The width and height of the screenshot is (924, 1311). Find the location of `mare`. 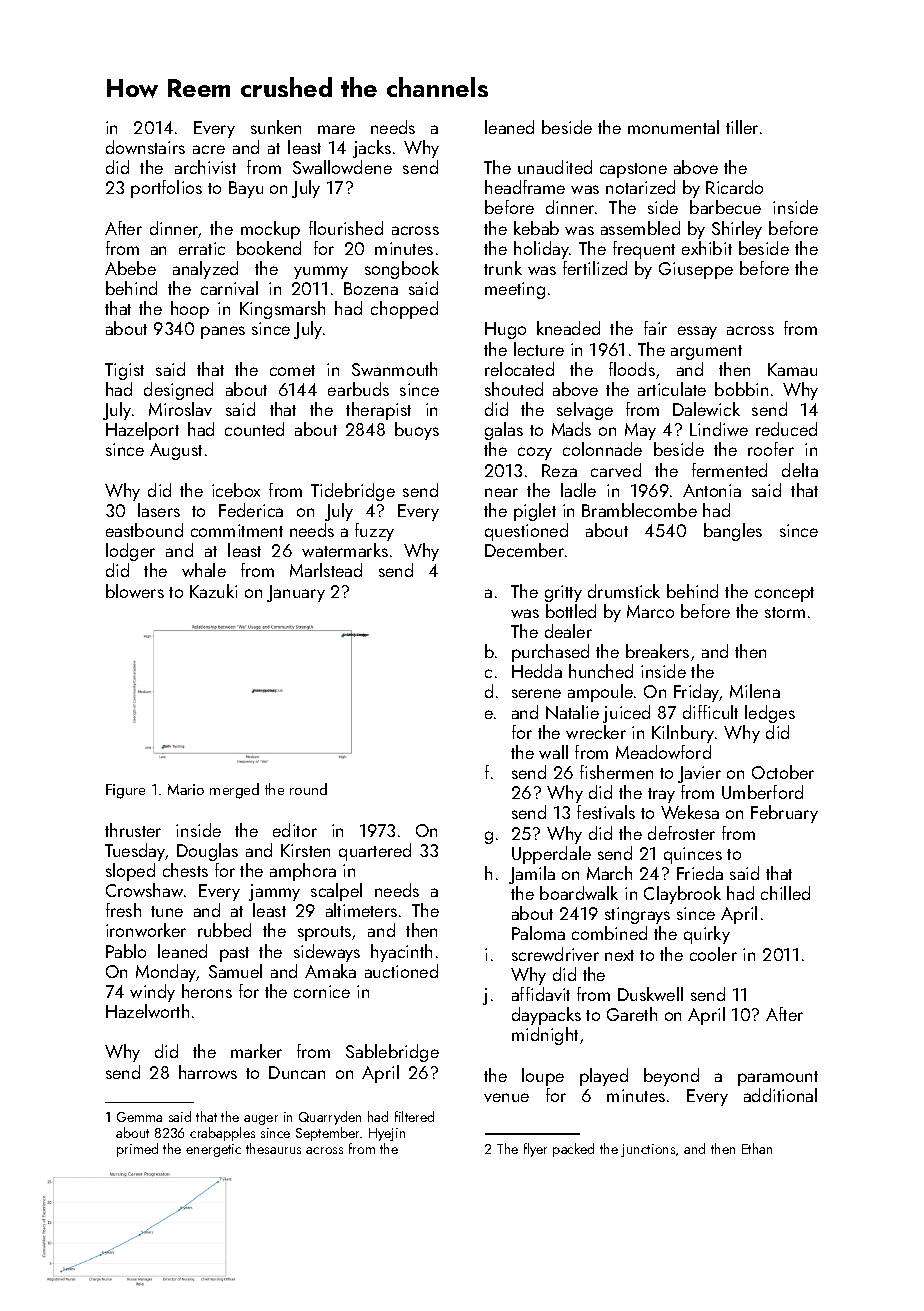

mare is located at coordinates (336, 129).
